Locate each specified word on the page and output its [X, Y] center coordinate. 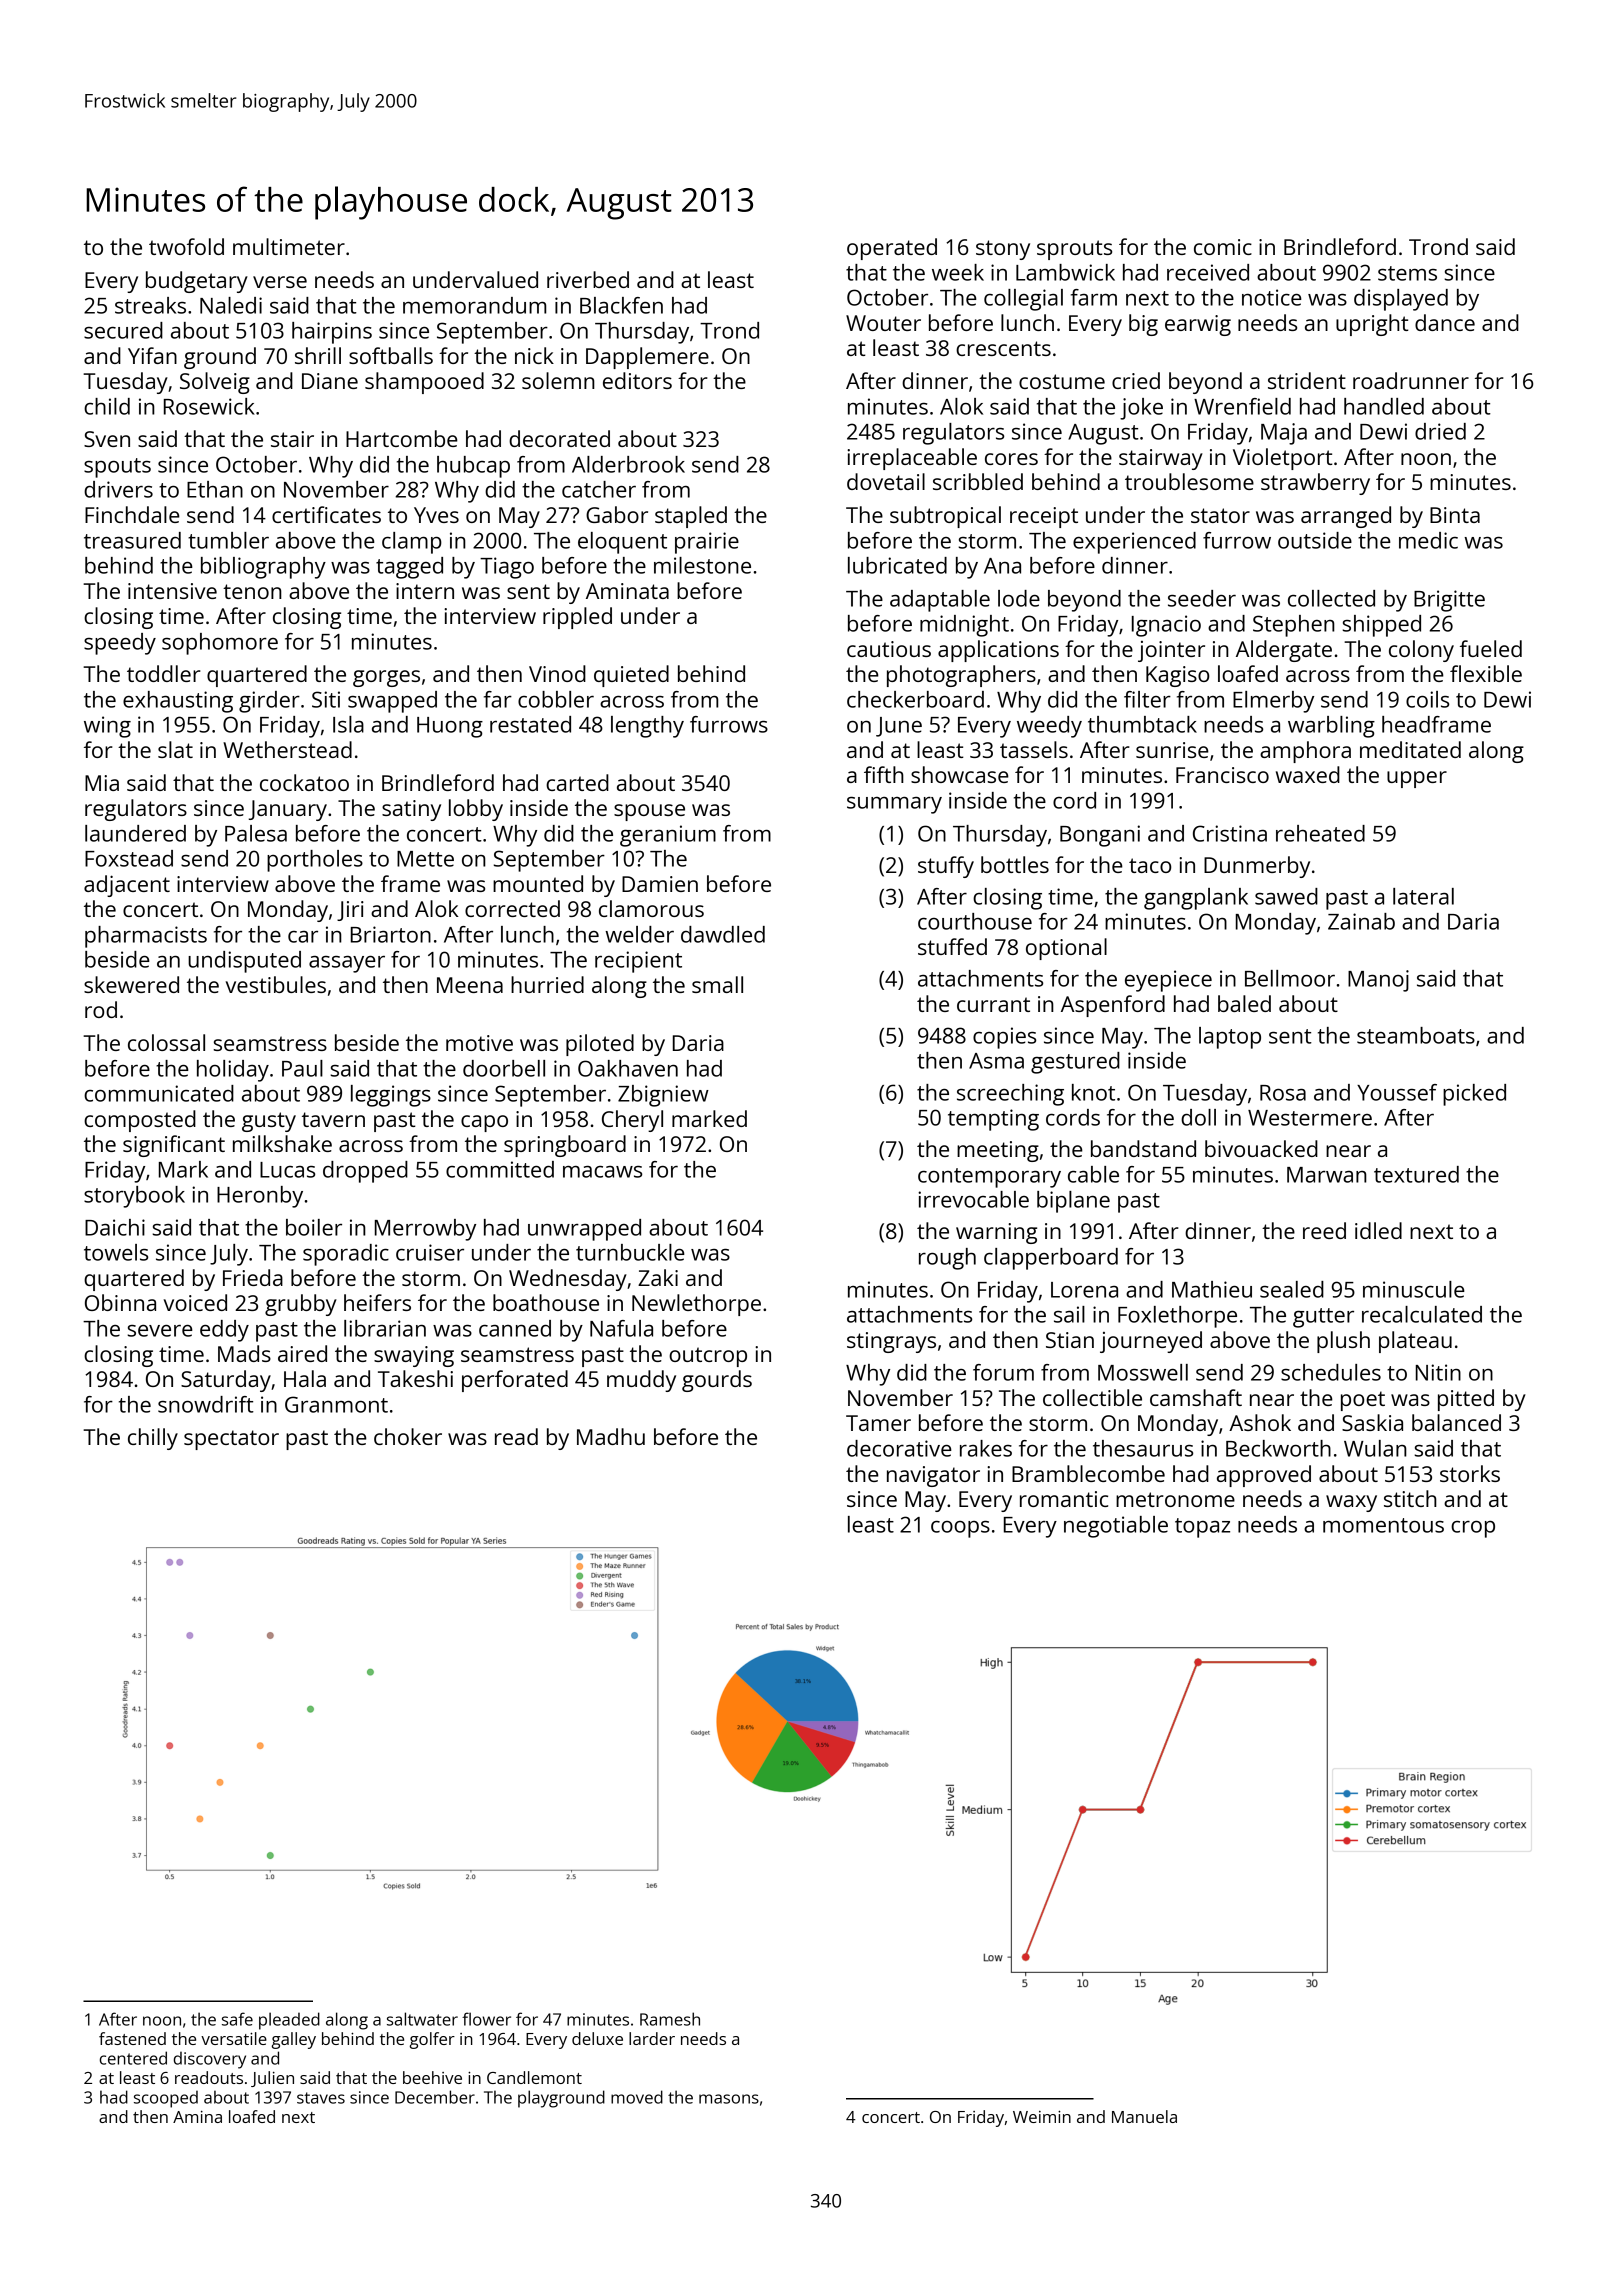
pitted [1466, 1400]
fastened [132, 2038]
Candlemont [534, 2077]
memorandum [474, 305]
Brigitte [1449, 601]
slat [175, 749]
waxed [1308, 774]
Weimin [1042, 2117]
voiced [195, 1302]
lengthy [647, 727]
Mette [425, 859]
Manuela [1144, 2116]
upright [1372, 325]
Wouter [883, 323]
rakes [986, 1448]
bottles [1015, 864]
